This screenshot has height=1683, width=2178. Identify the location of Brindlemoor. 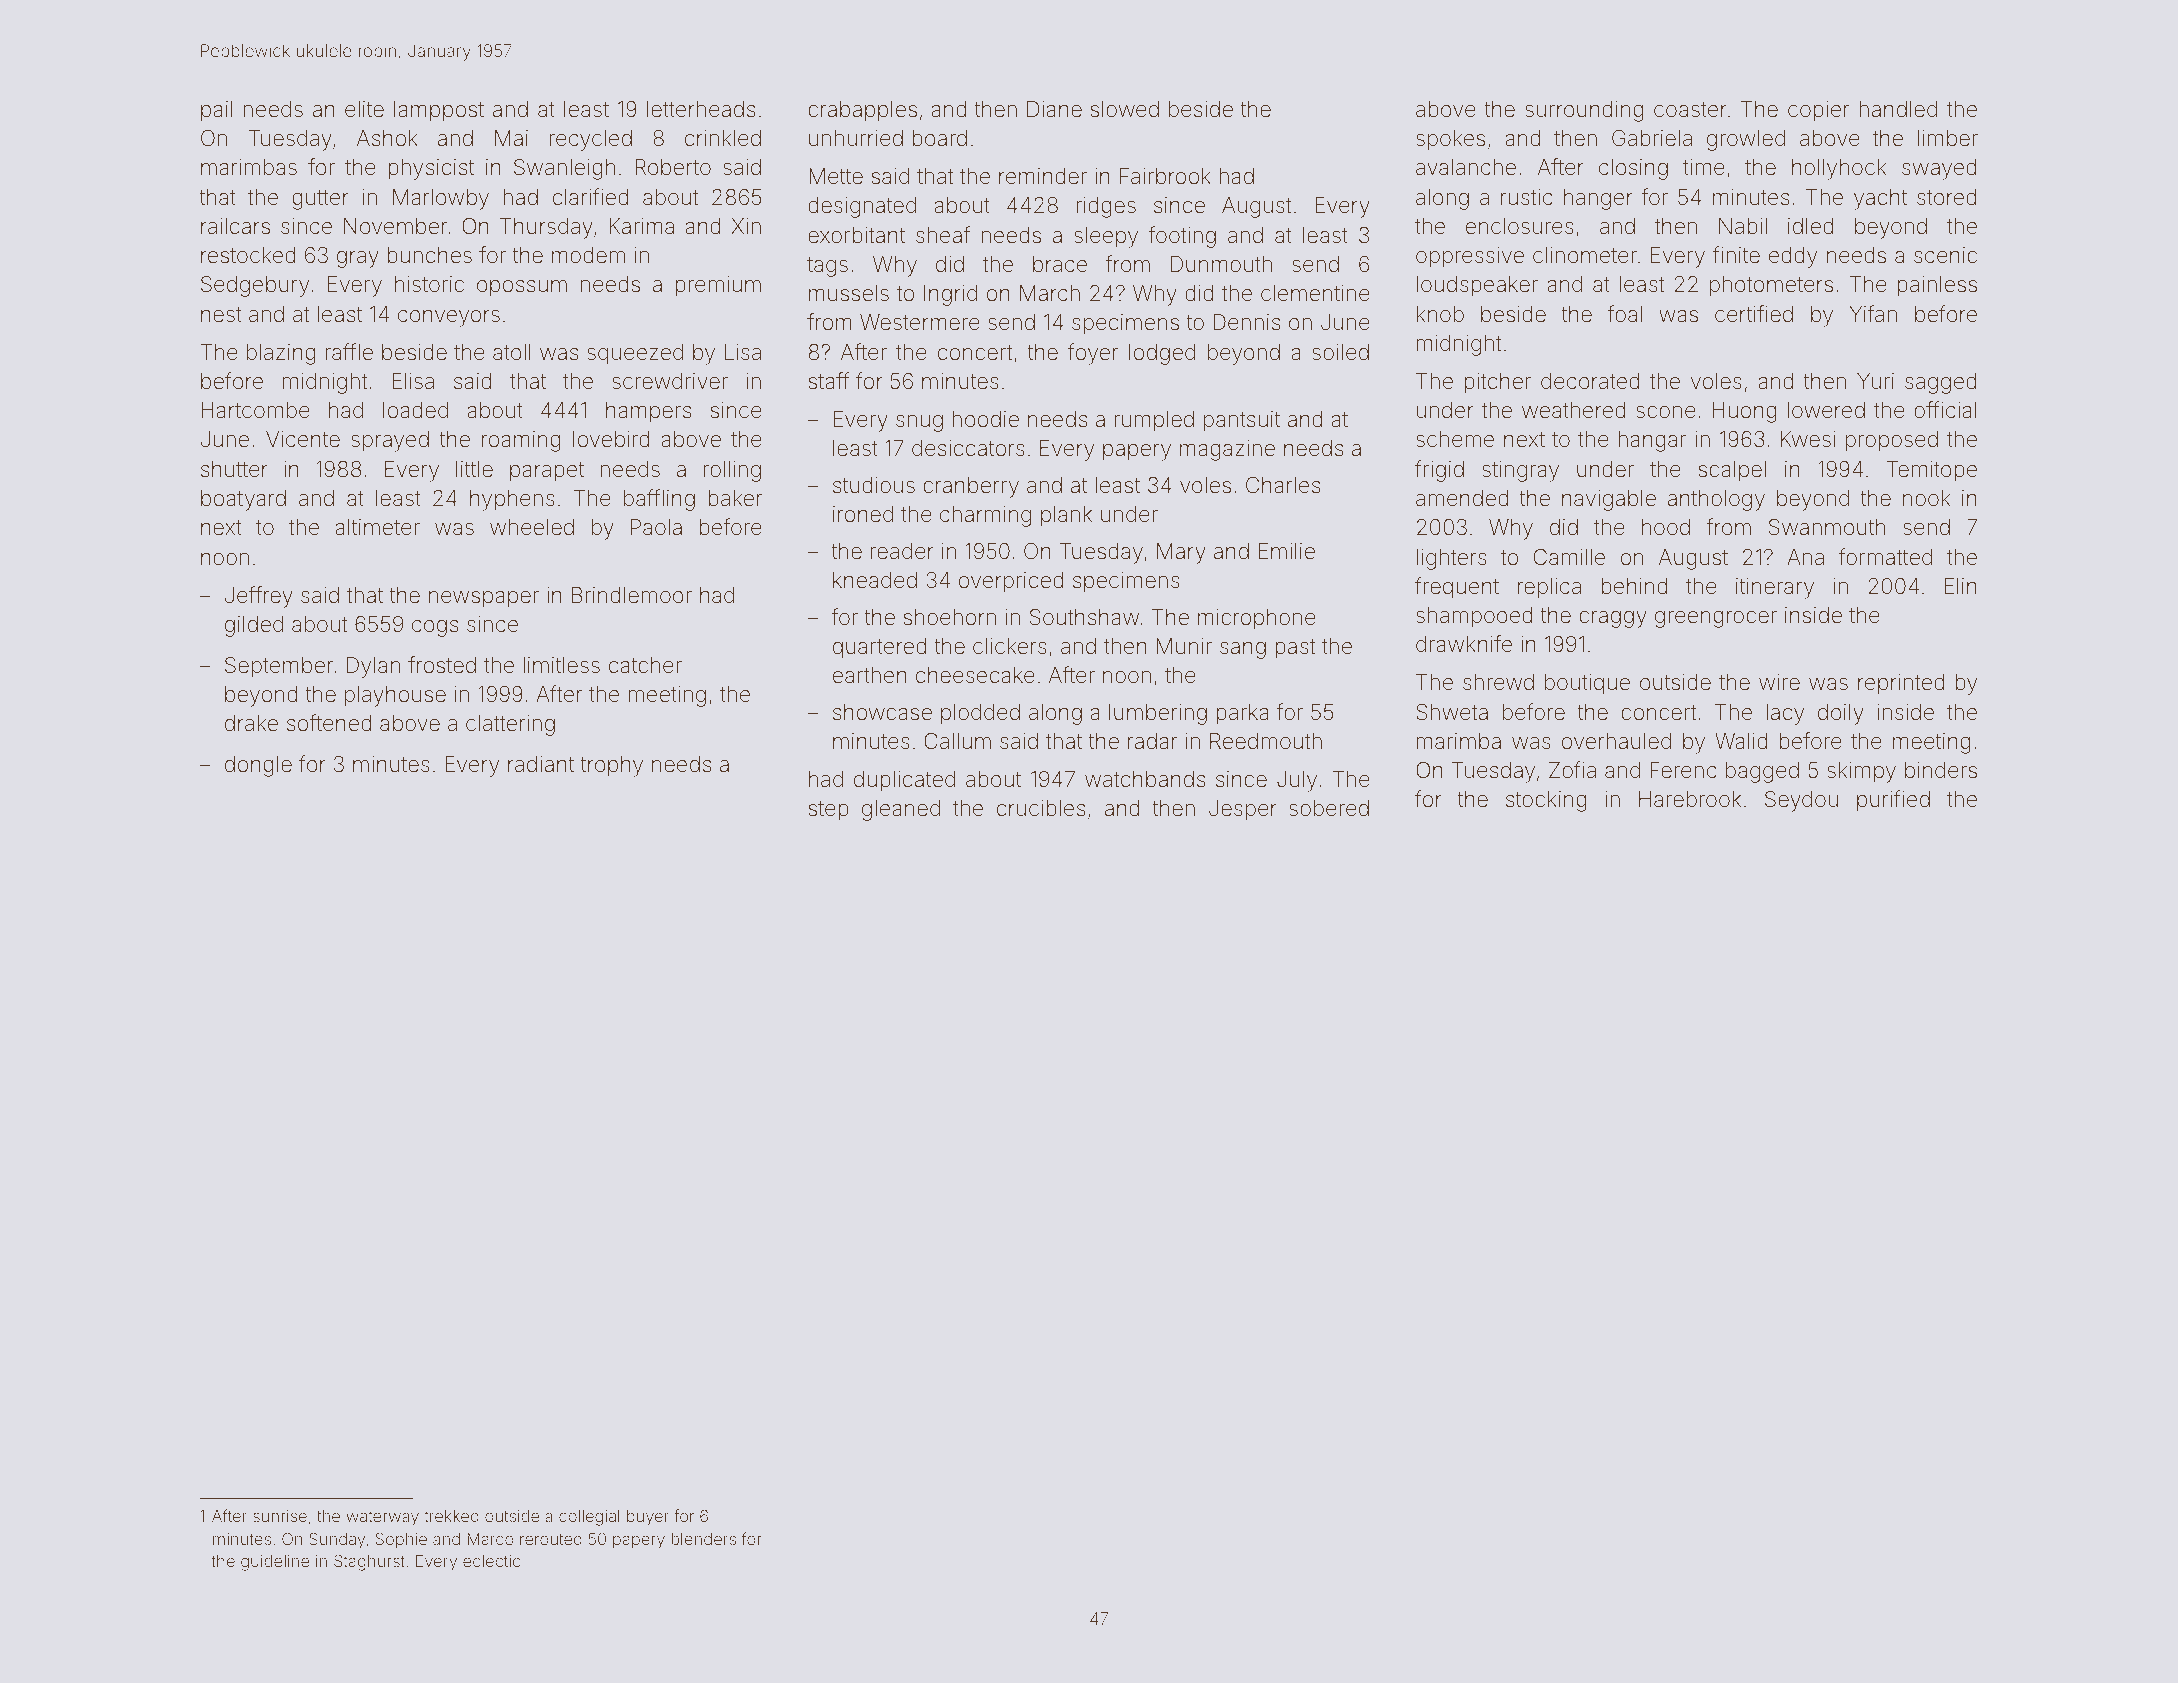
(632, 595).
